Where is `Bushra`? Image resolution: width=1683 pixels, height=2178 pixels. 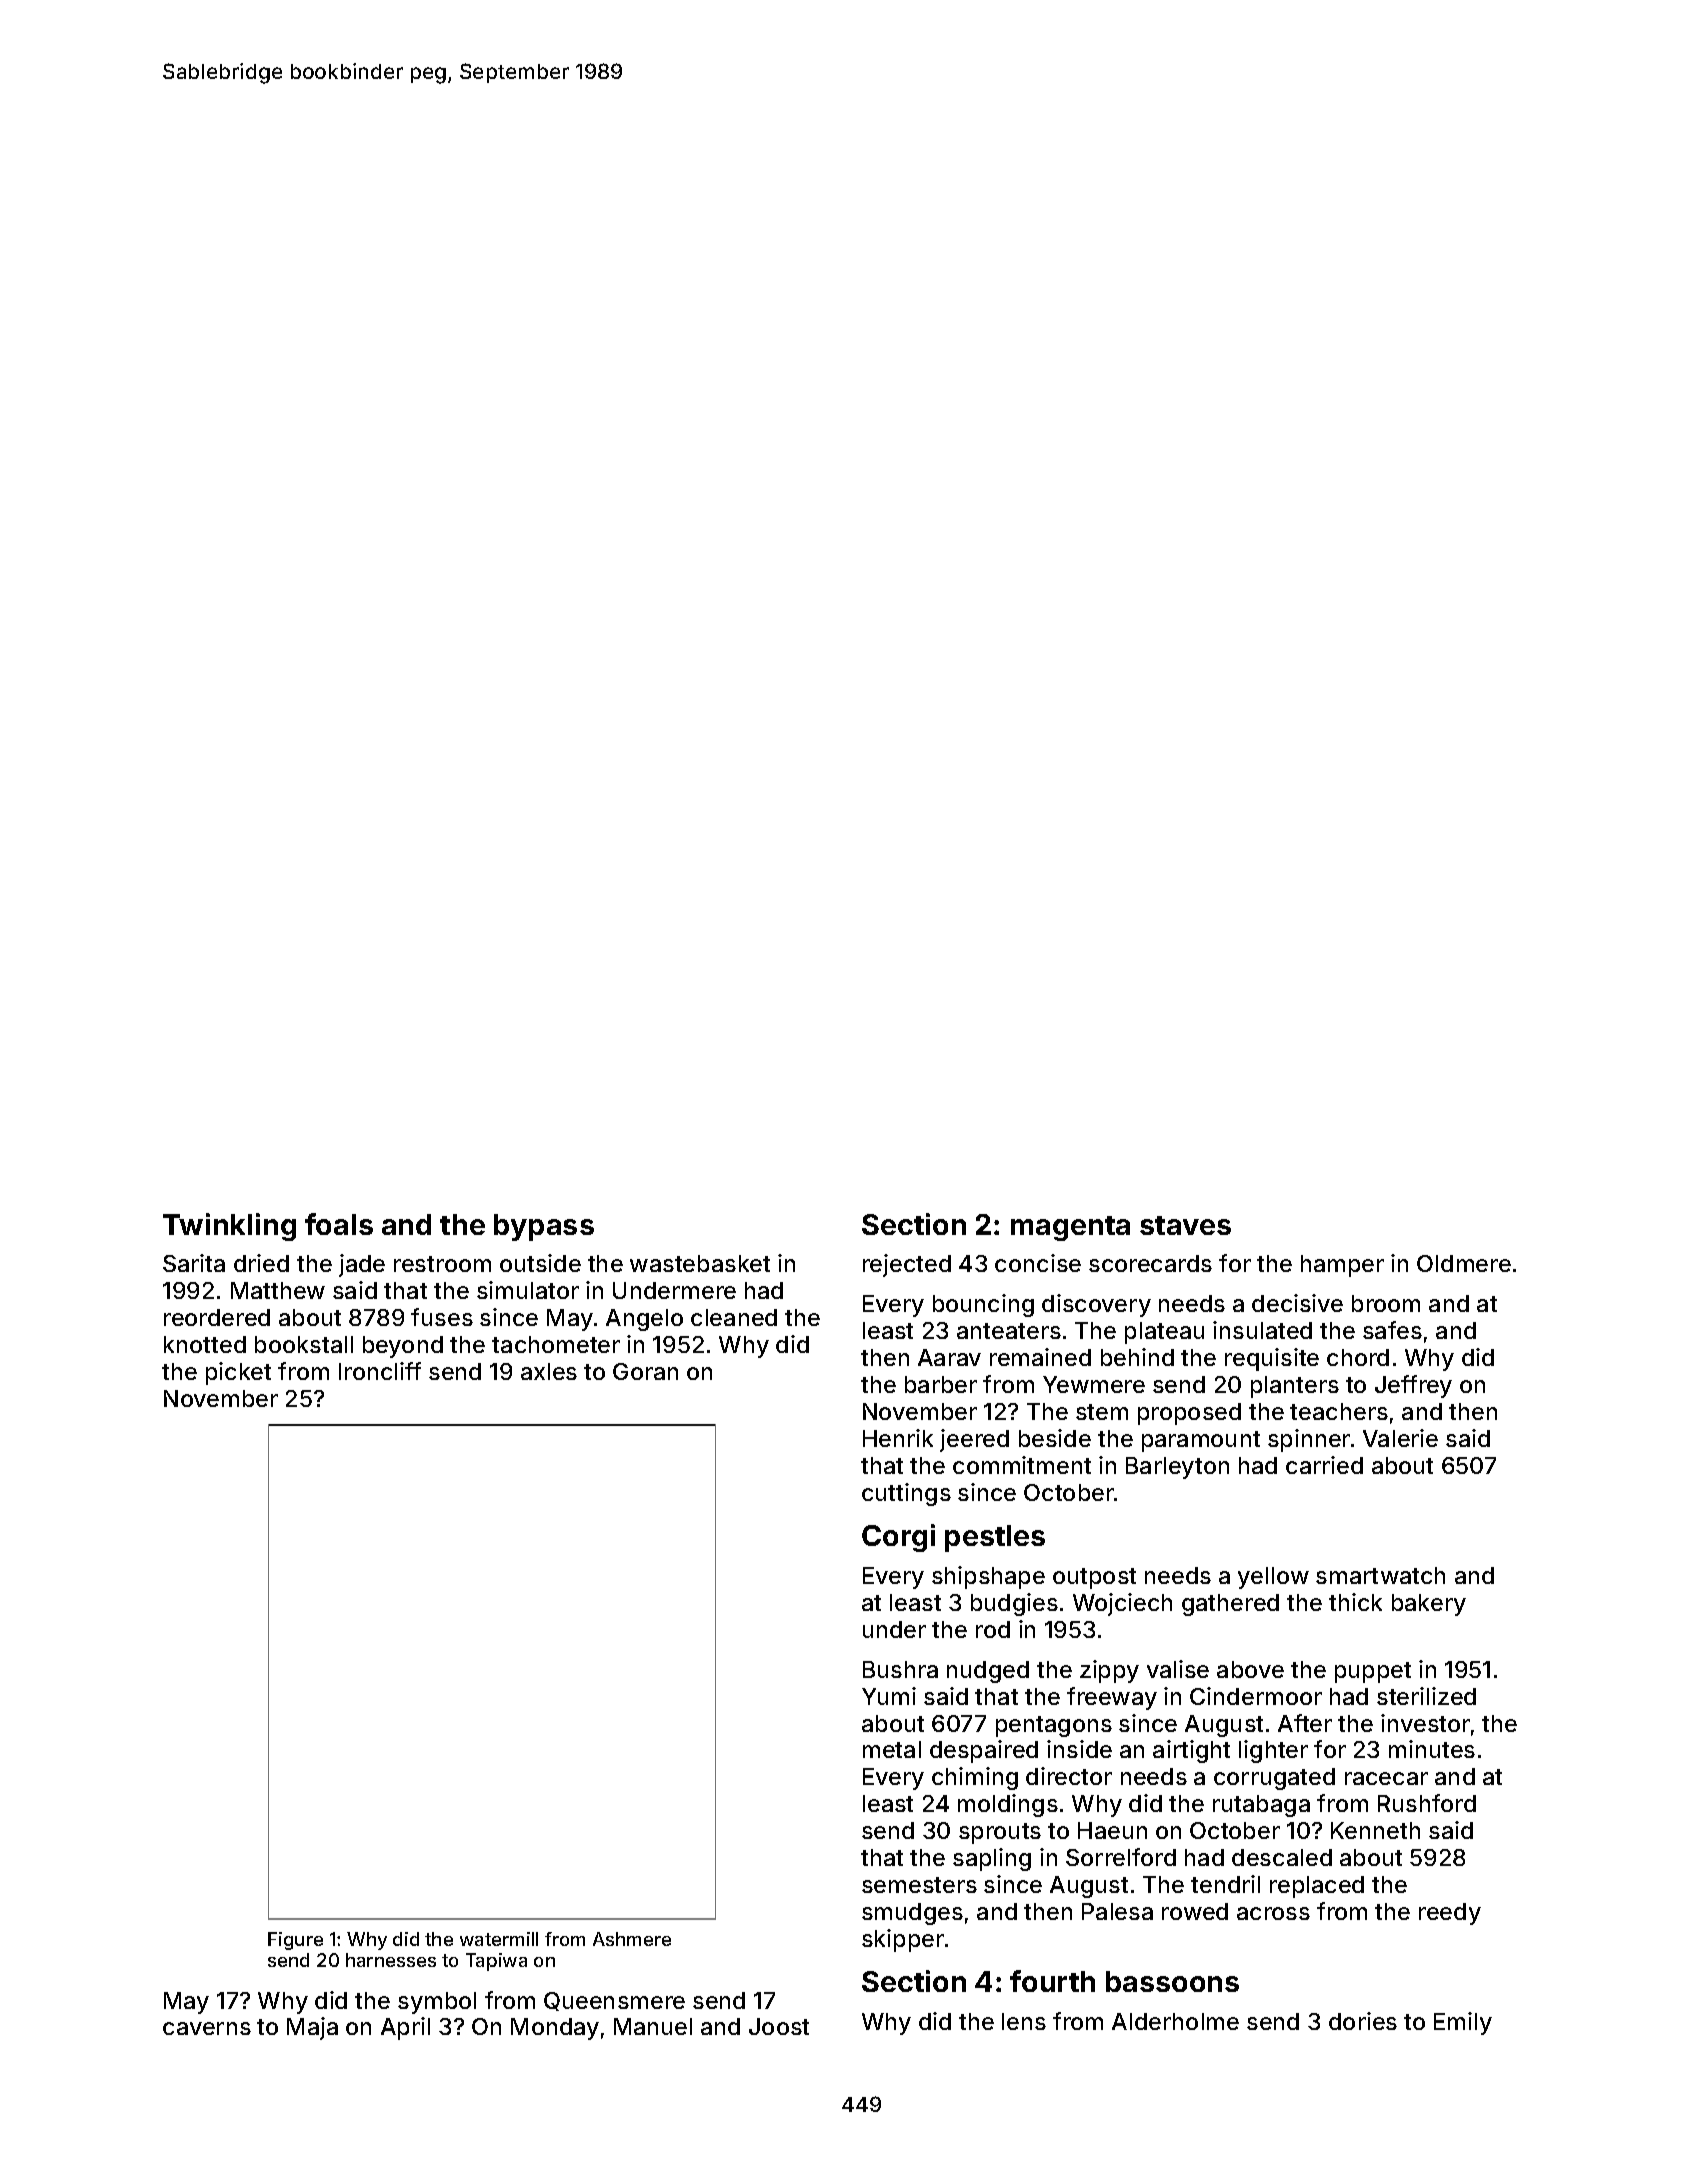 Bushra is located at coordinates (900, 1669).
